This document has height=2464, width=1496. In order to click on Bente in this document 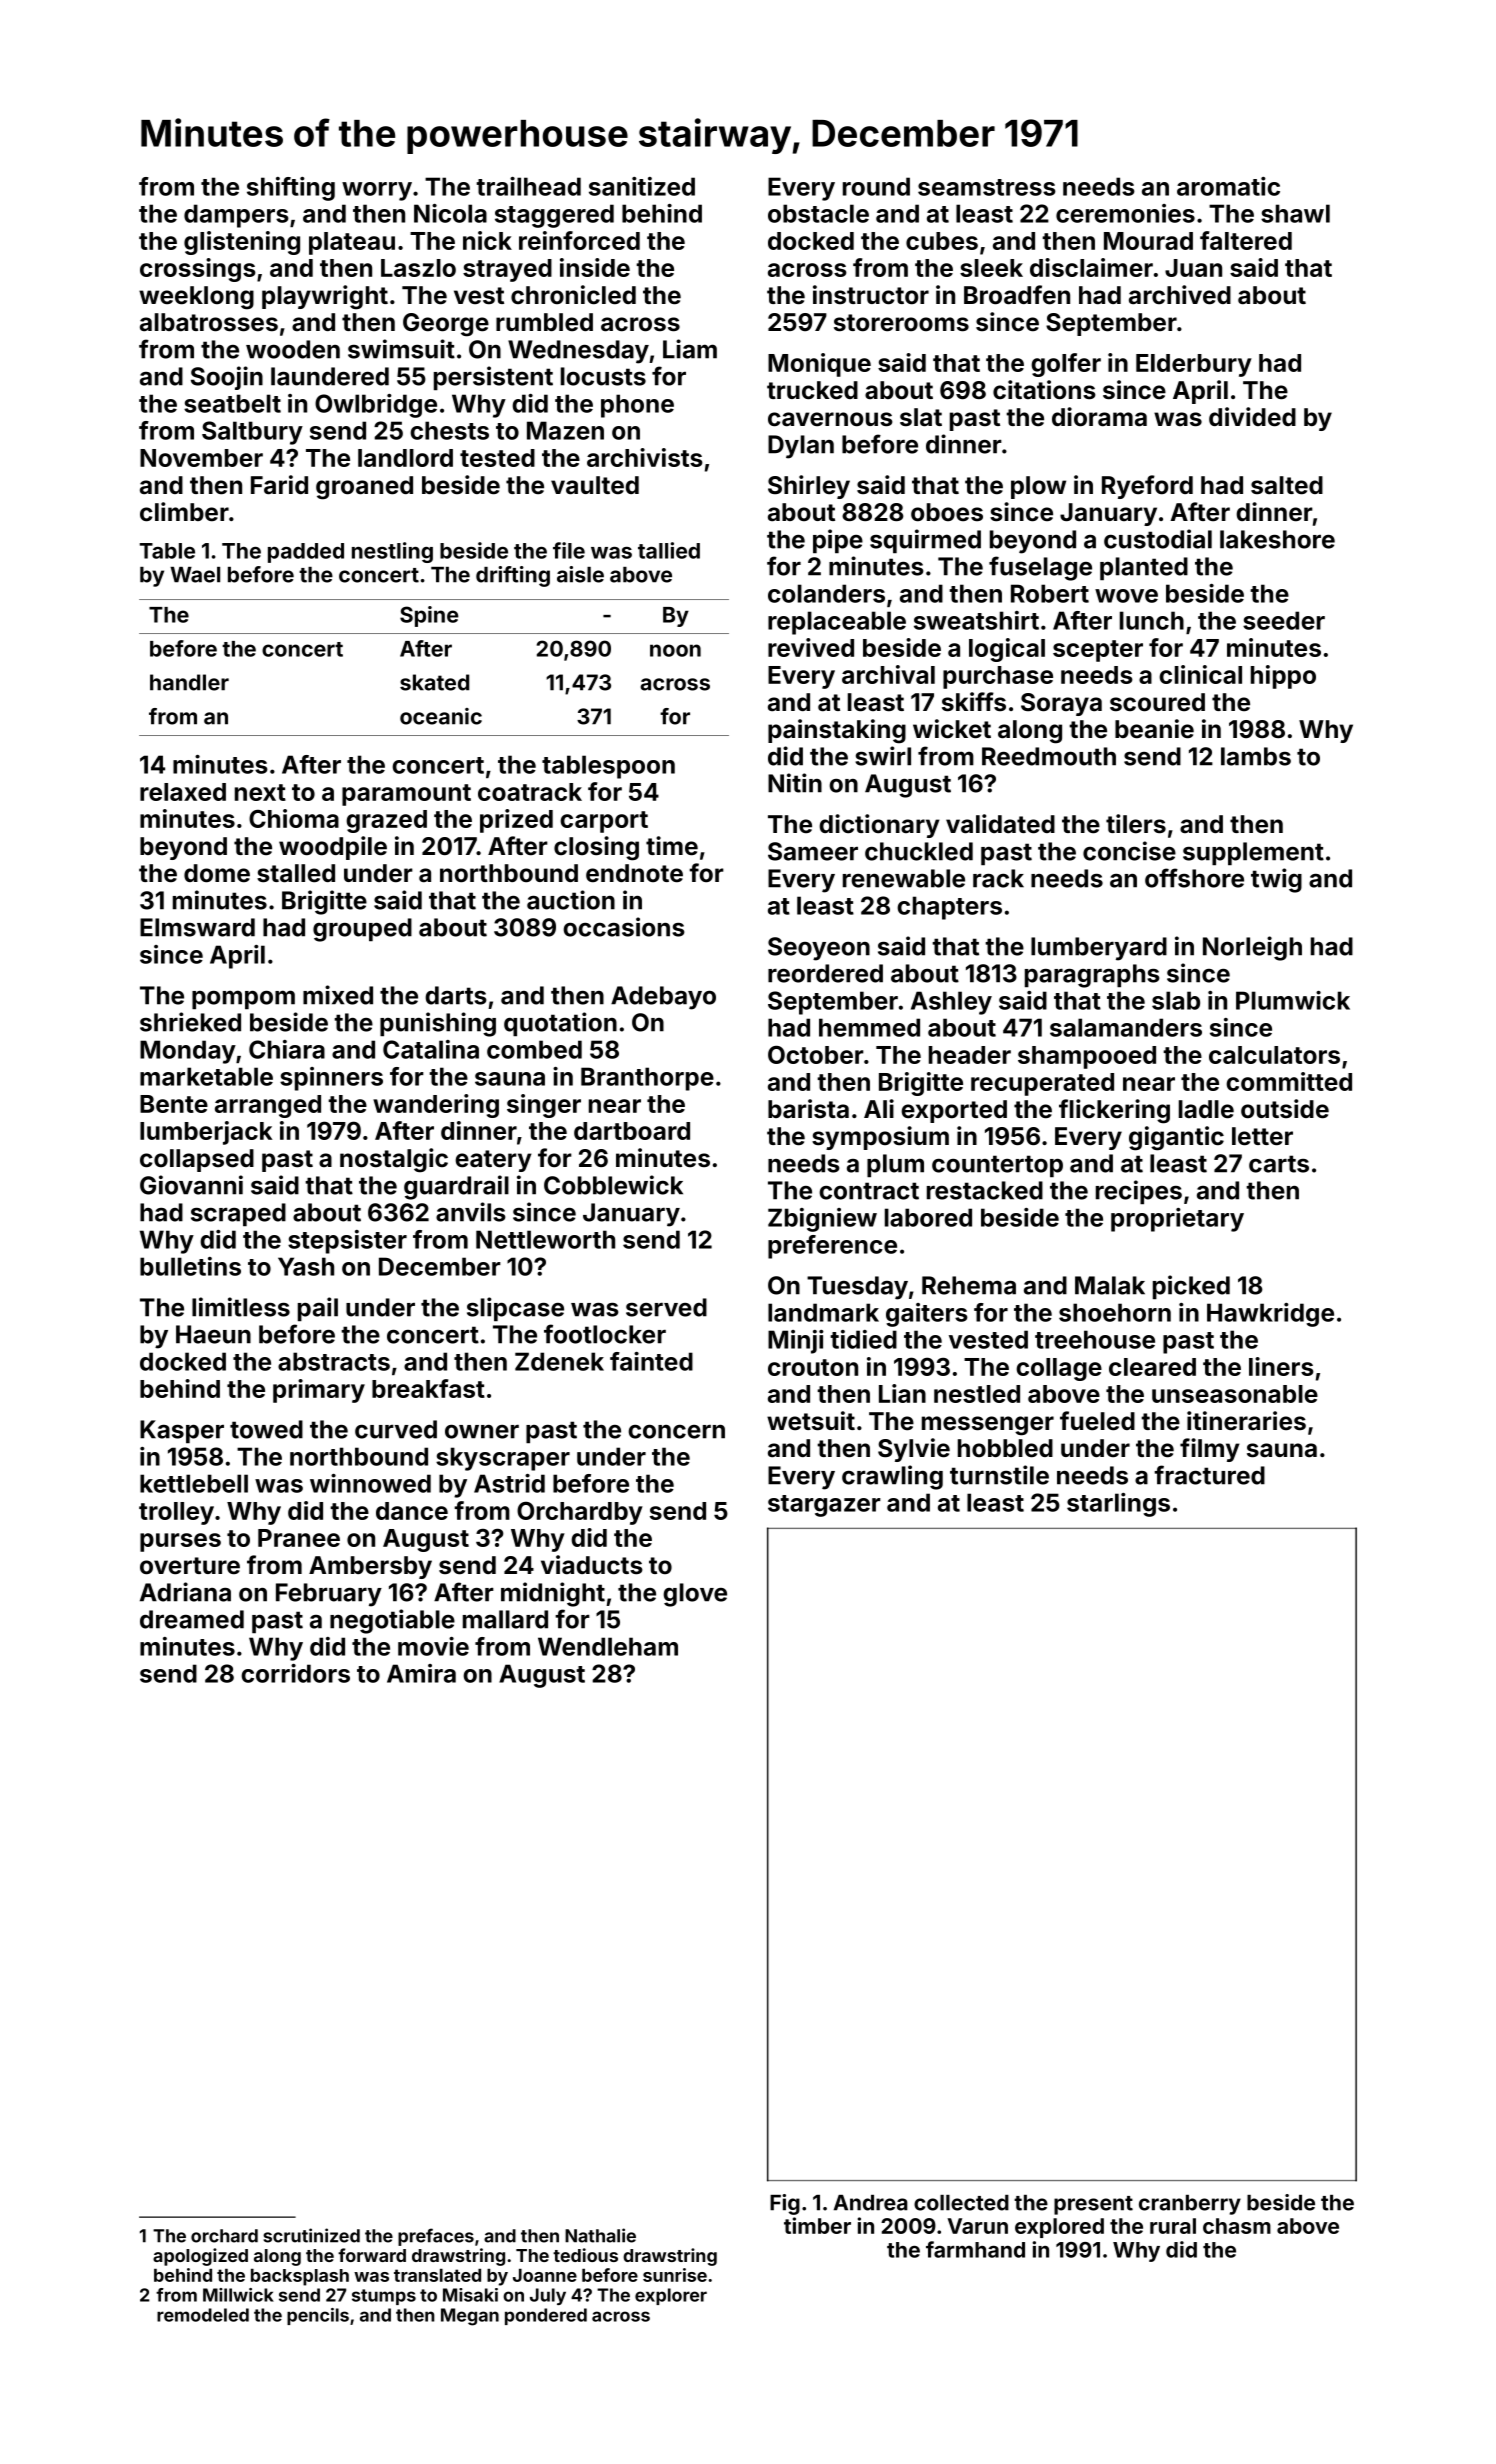, I will do `click(174, 1104)`.
